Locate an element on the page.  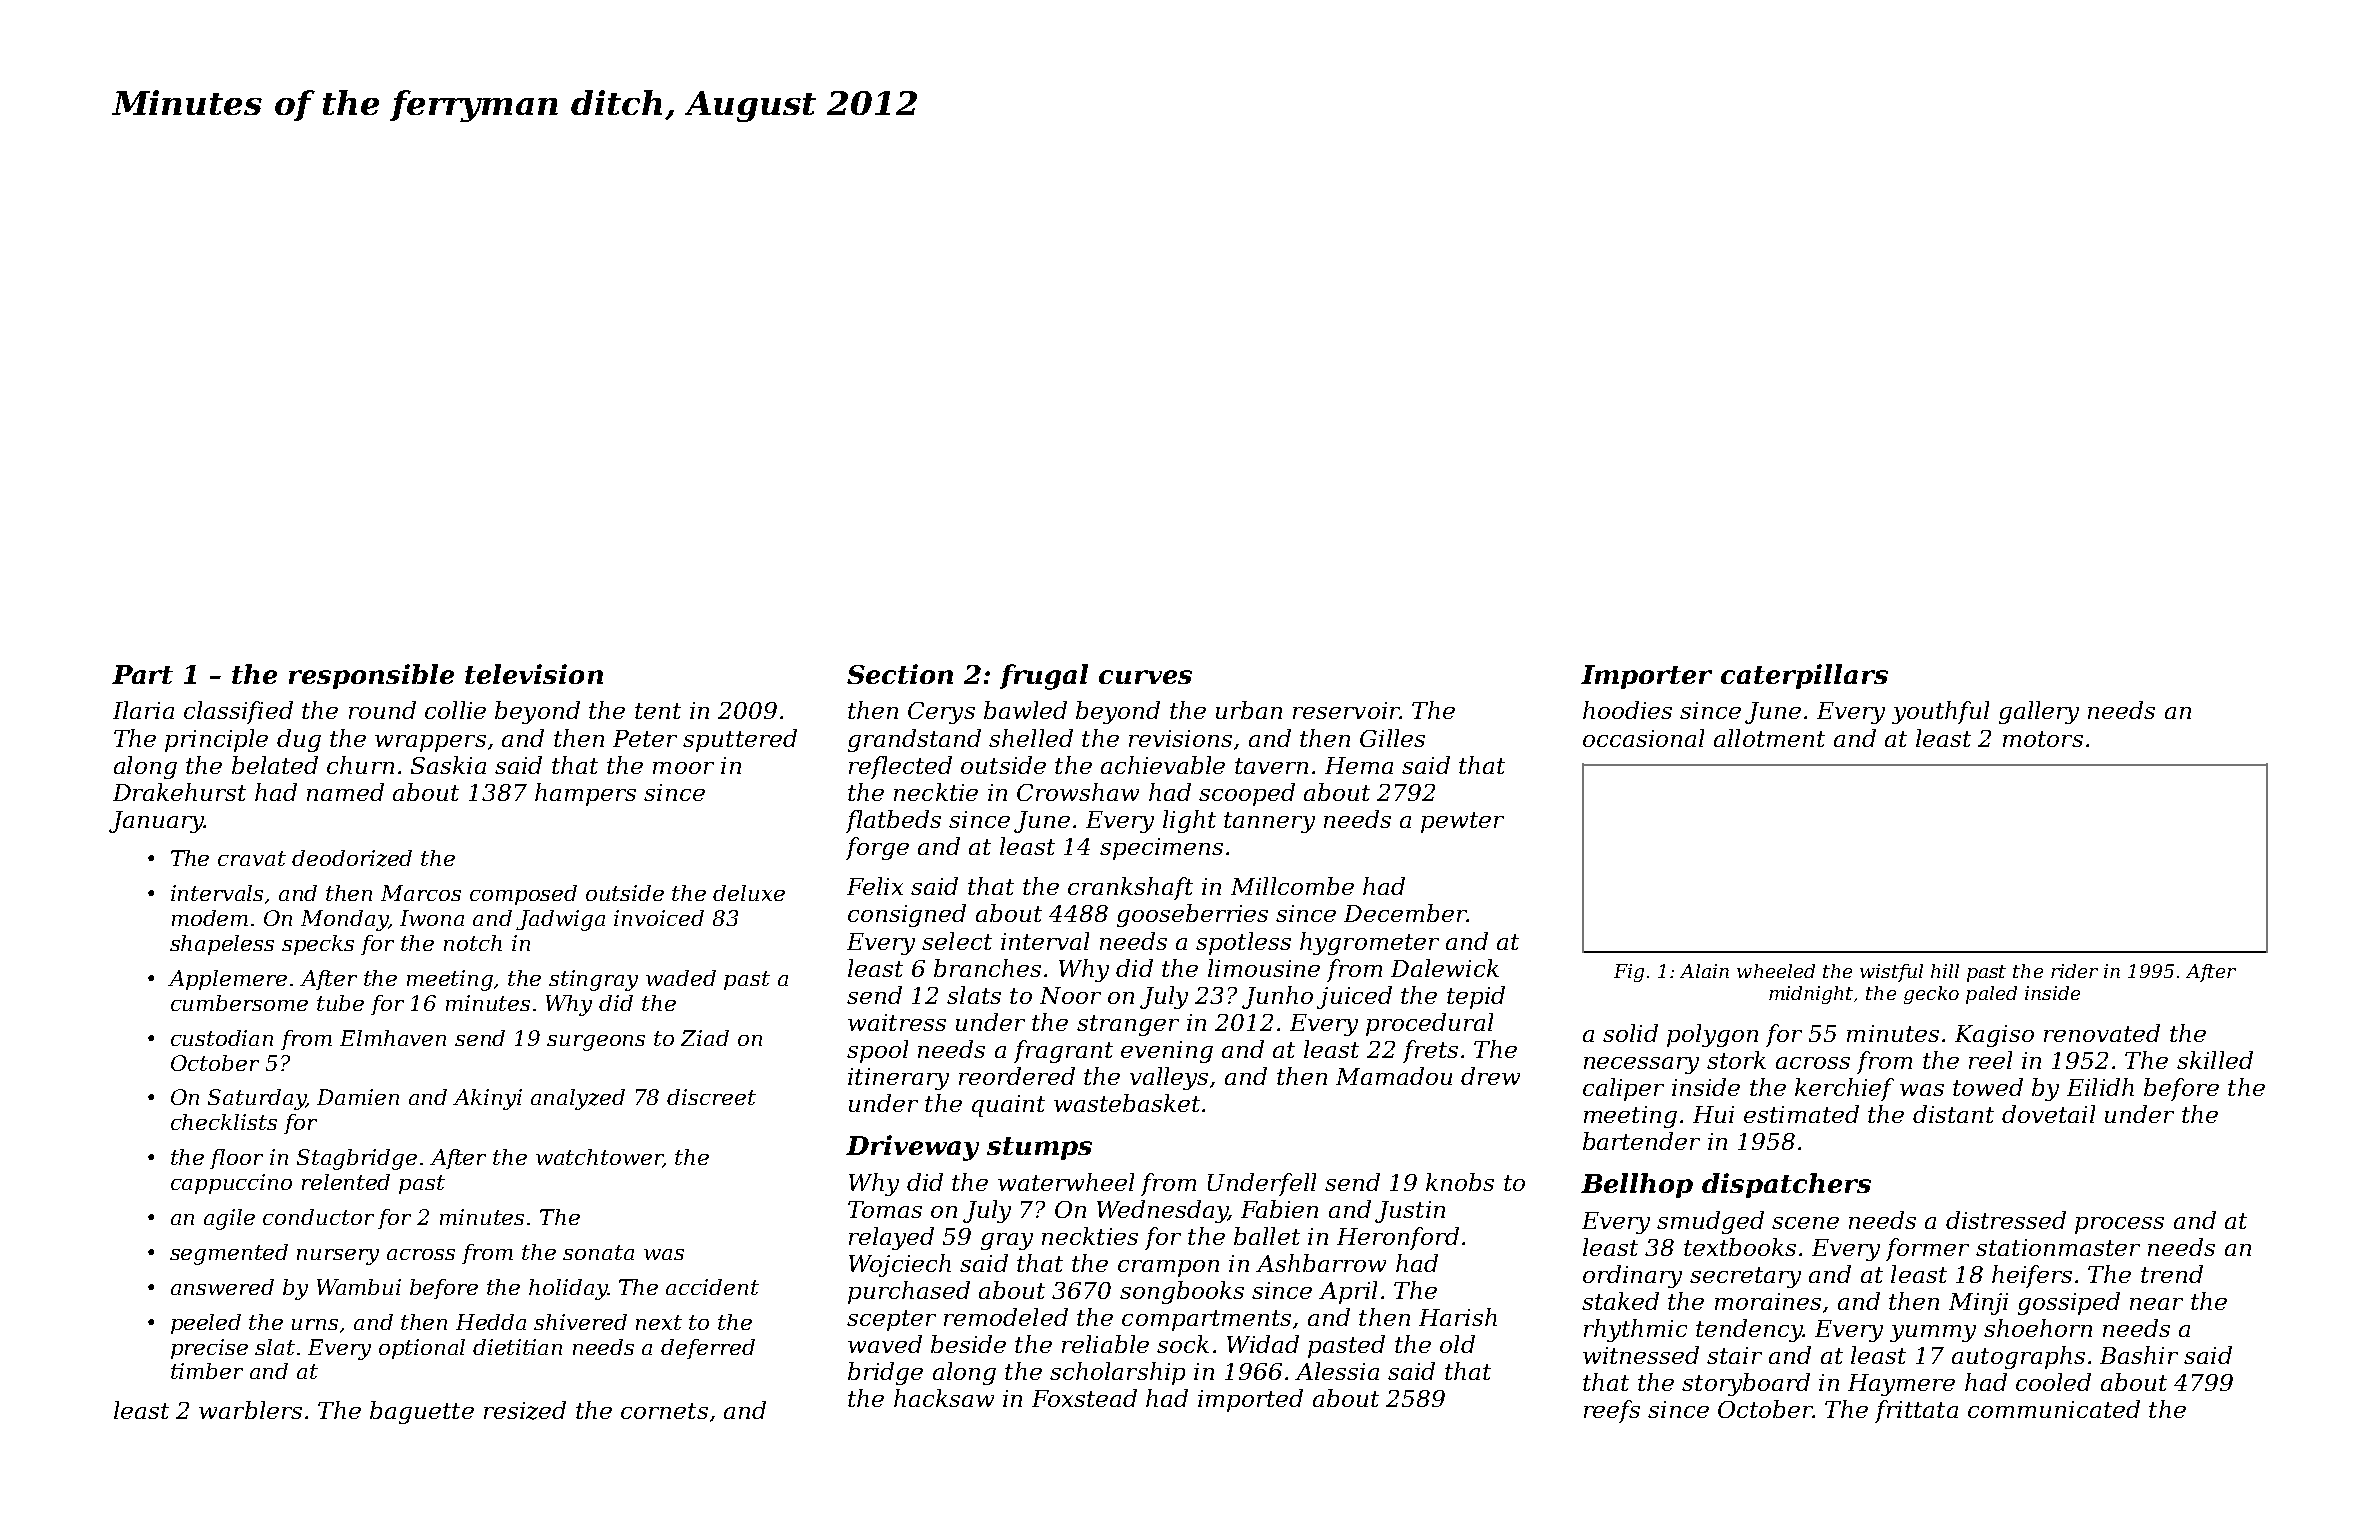
dietitian is located at coordinates (517, 1347).
